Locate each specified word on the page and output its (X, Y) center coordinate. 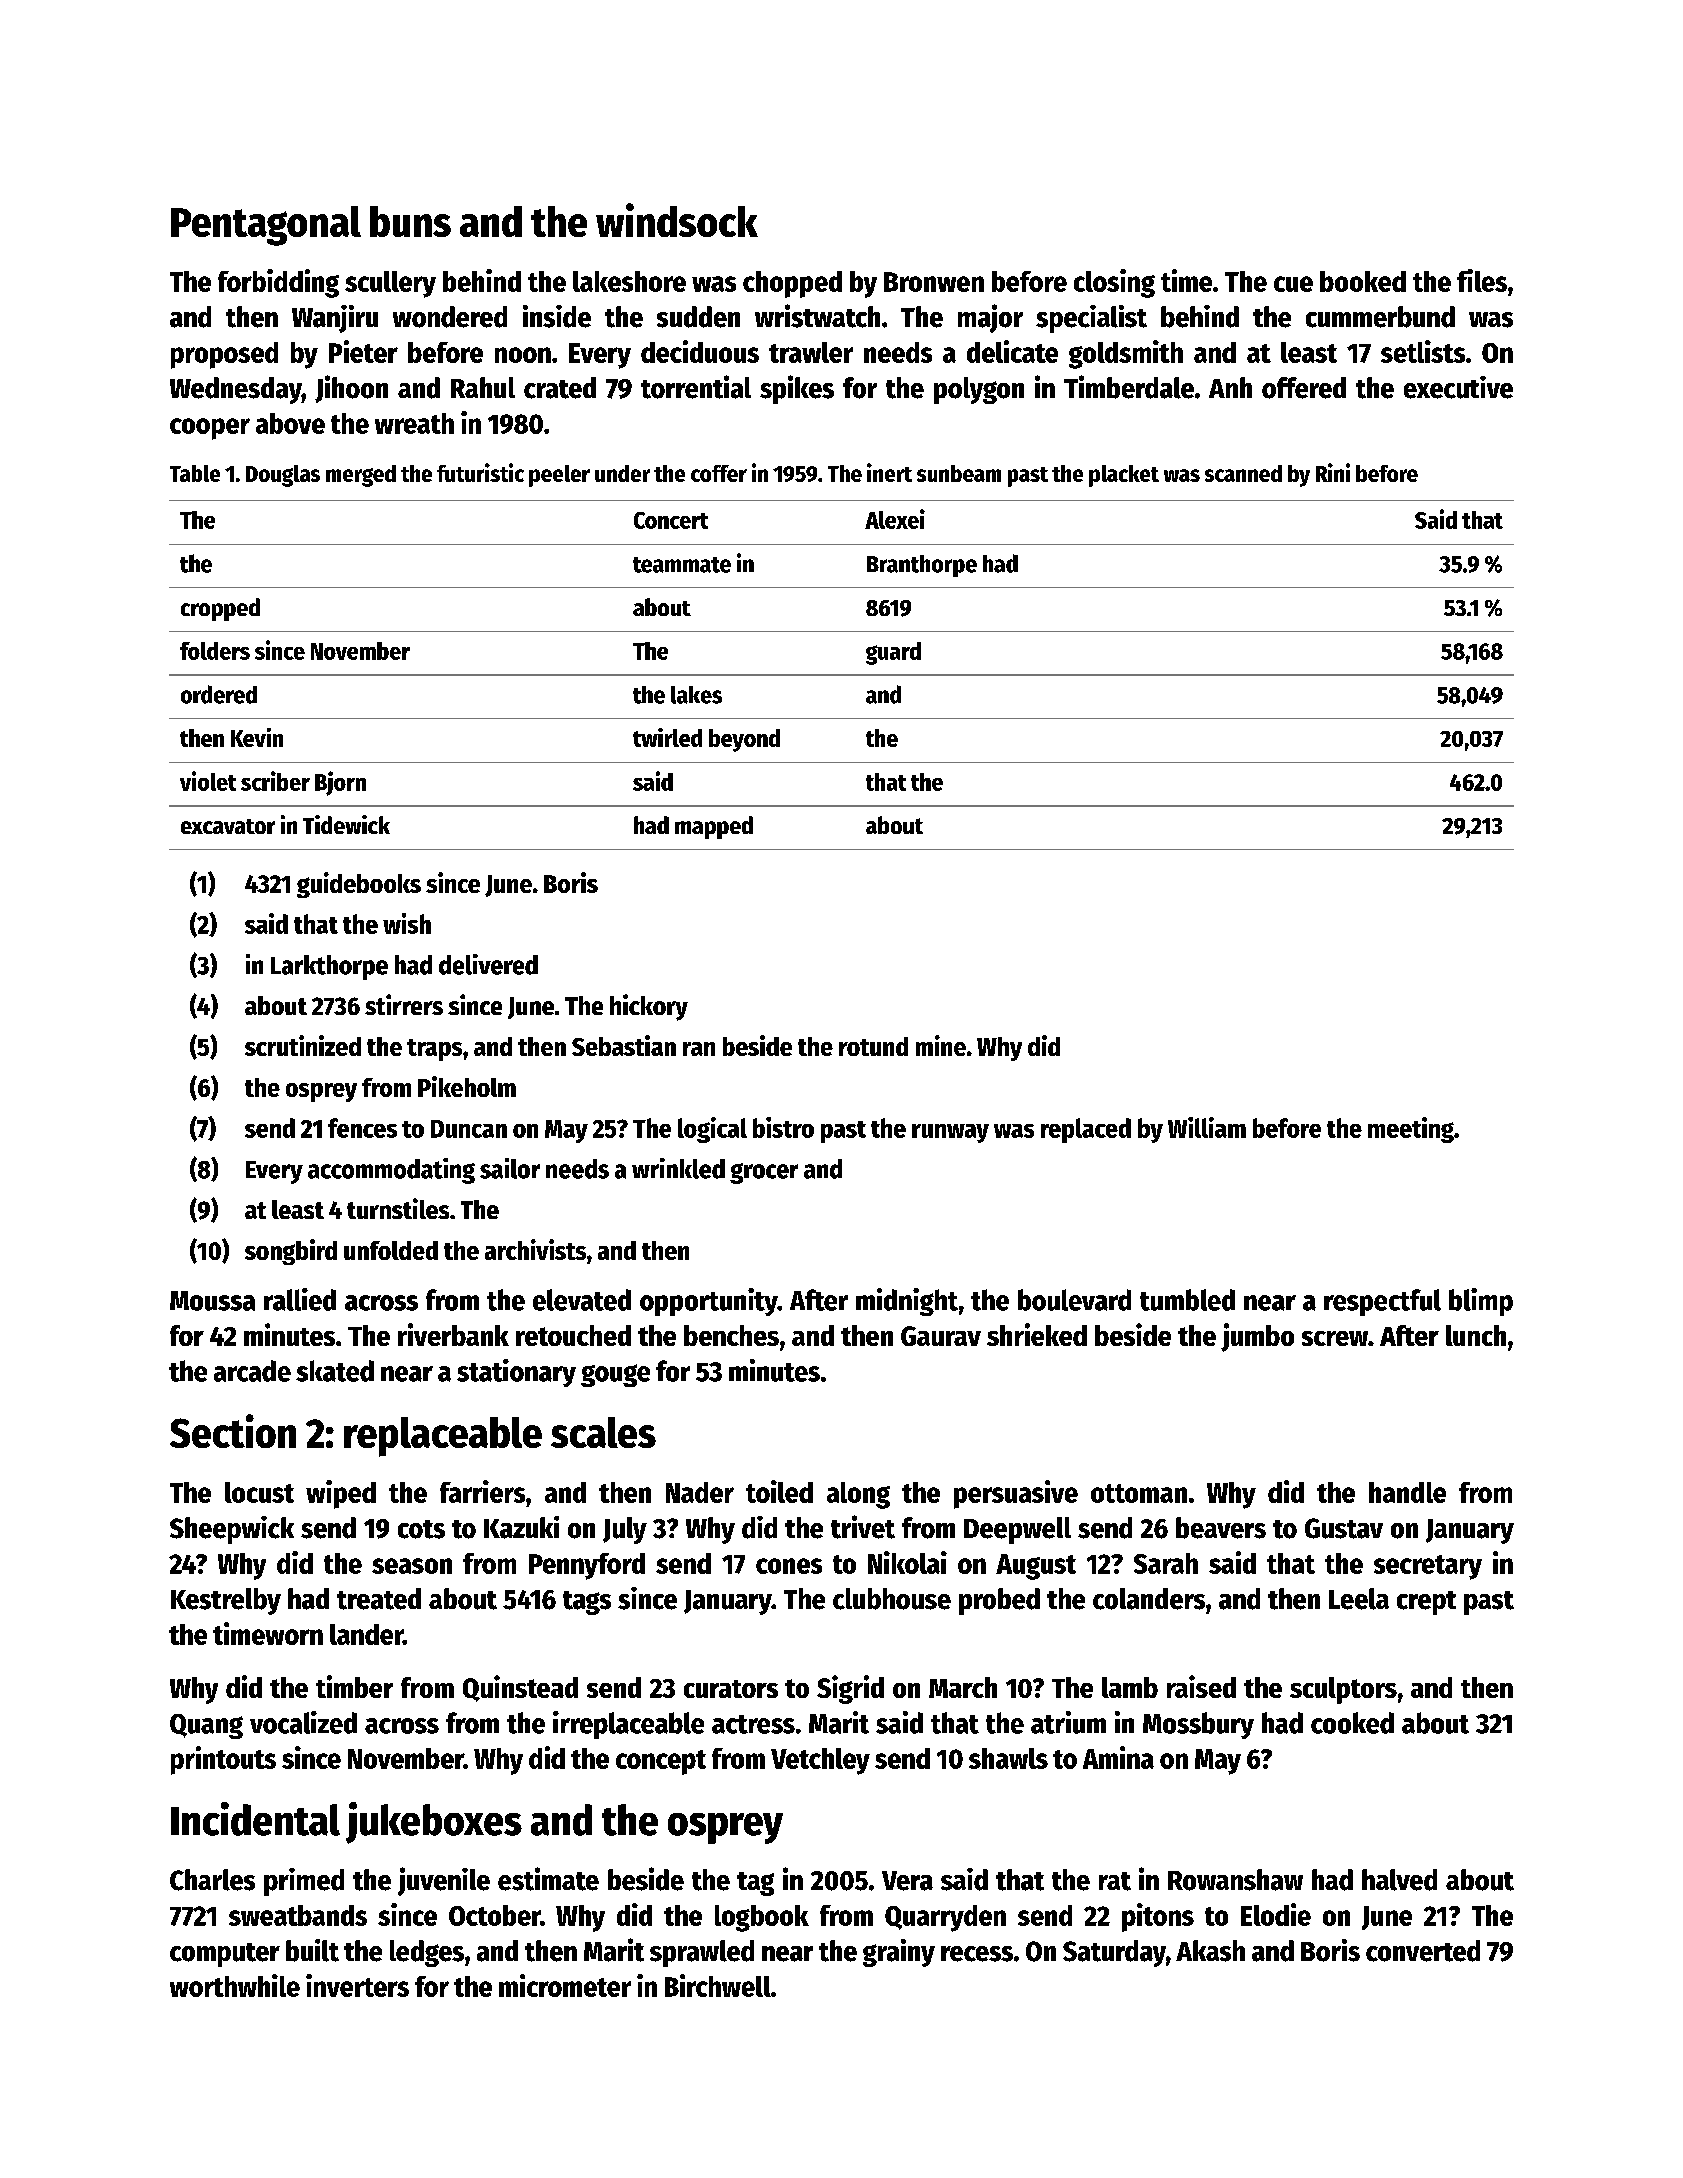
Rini (1333, 472)
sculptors (1343, 1690)
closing (1114, 283)
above (290, 423)
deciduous (700, 351)
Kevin (257, 737)
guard (893, 653)
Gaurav (941, 1336)
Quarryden (945, 1918)
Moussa (212, 1301)
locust (259, 1492)
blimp (1481, 1302)
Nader (700, 1492)
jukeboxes (434, 1823)
